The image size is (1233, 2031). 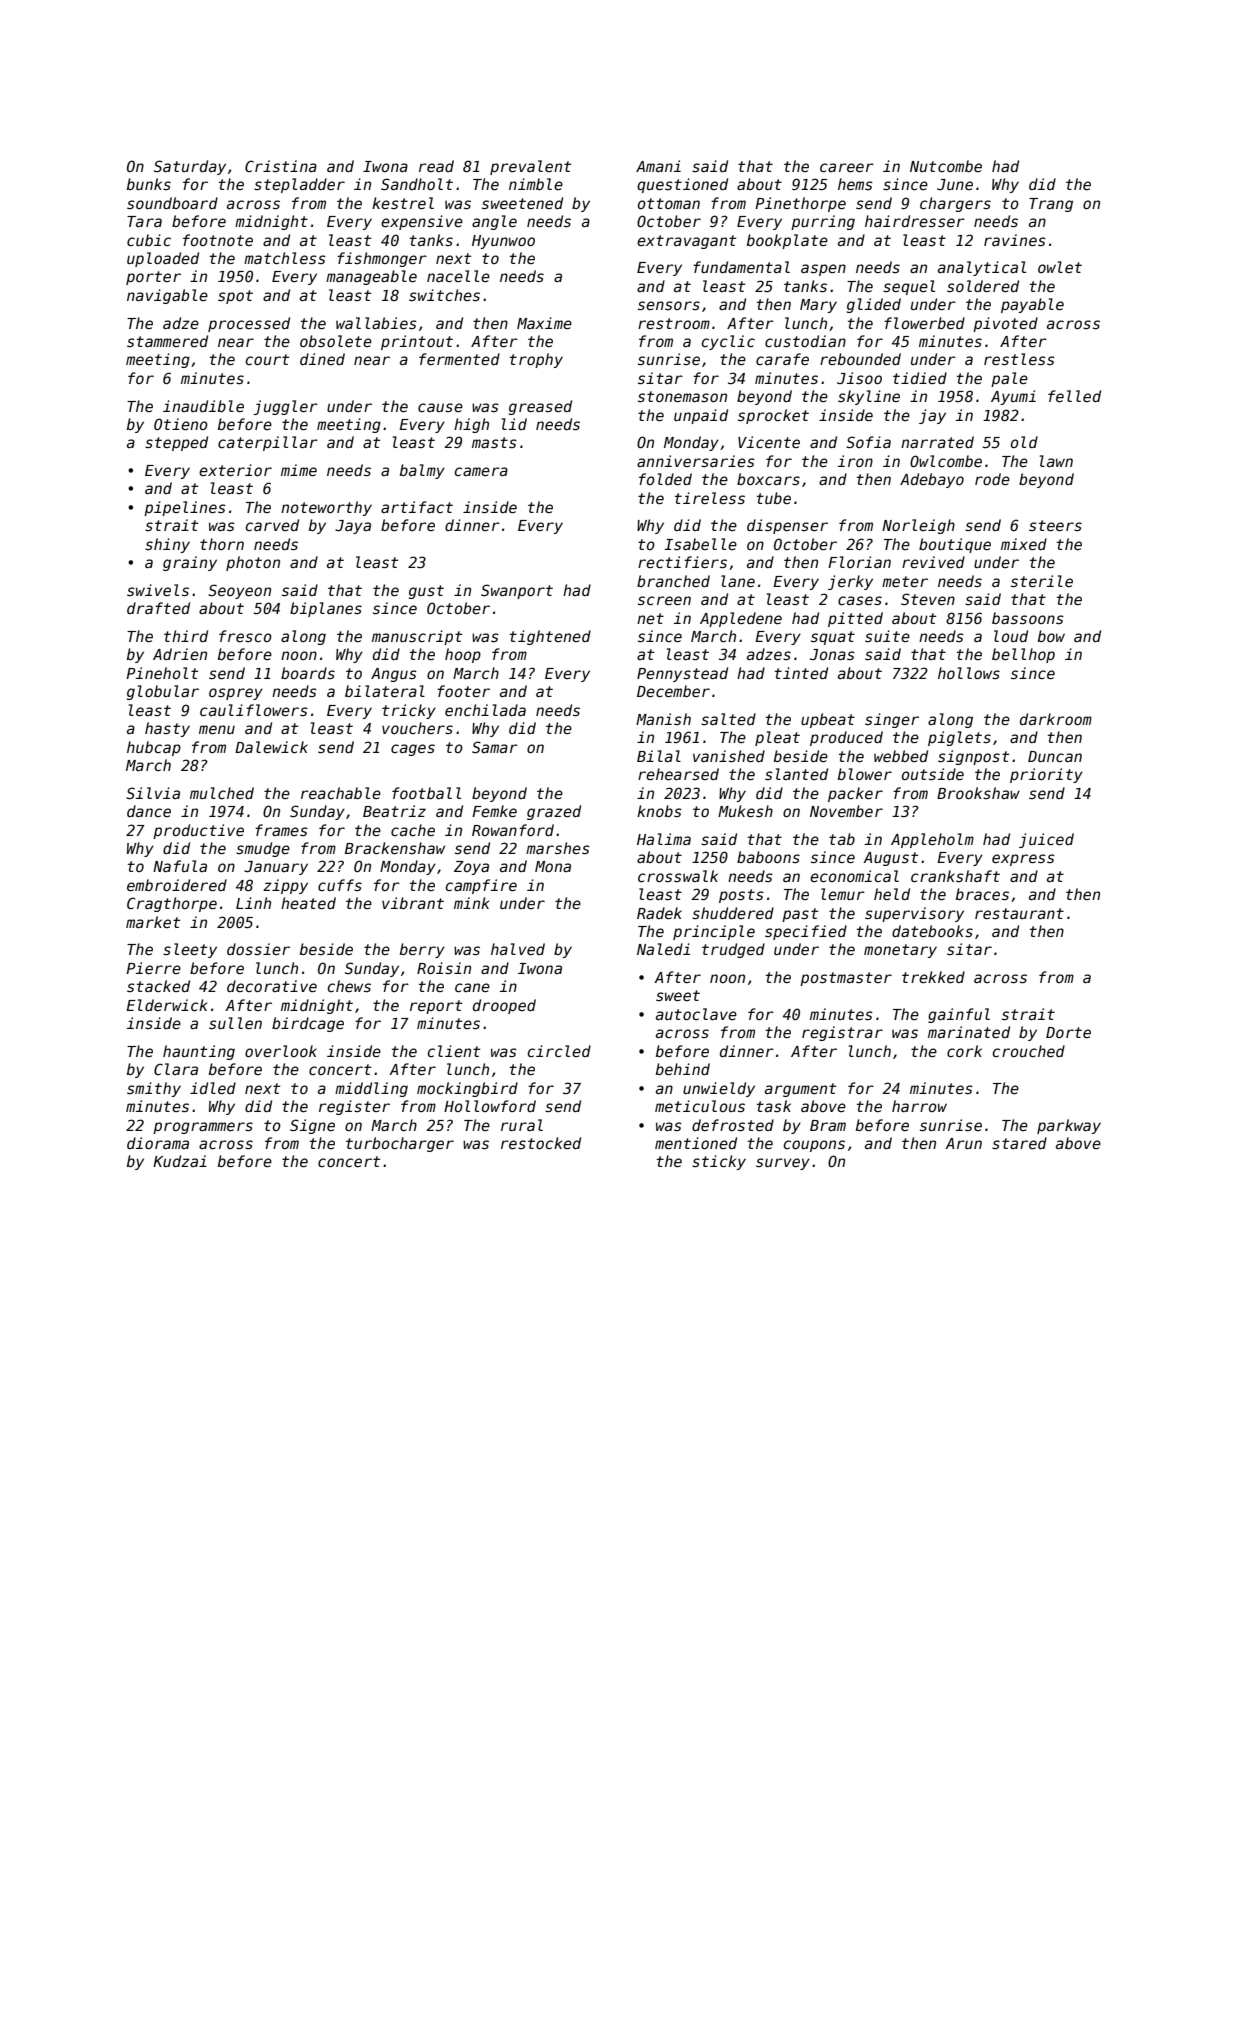 I want to click on Nafula, so click(x=180, y=866).
